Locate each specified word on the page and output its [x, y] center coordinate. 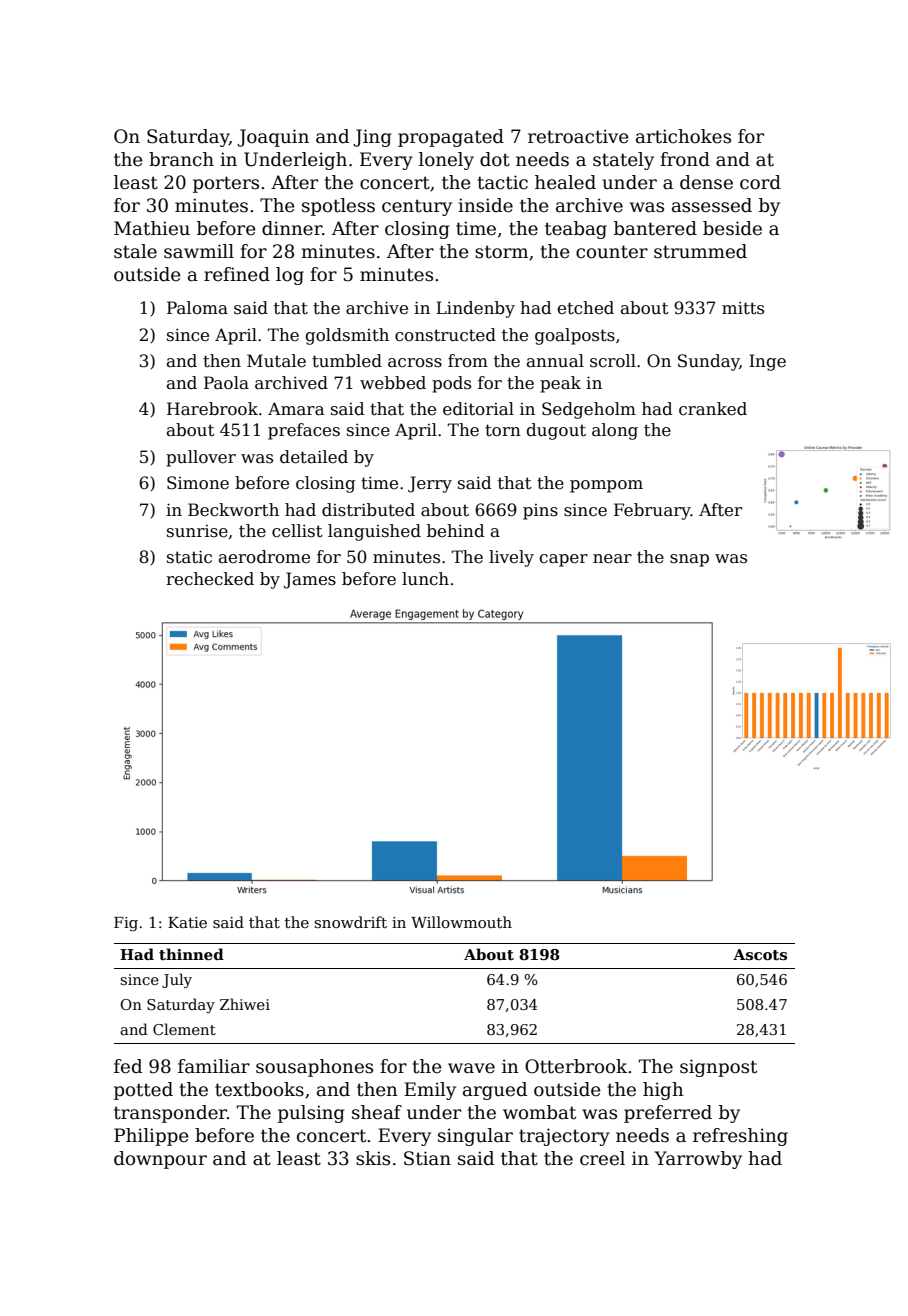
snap [689, 560]
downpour [160, 1160]
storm [501, 252]
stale [135, 251]
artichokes [683, 136]
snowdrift [350, 922]
